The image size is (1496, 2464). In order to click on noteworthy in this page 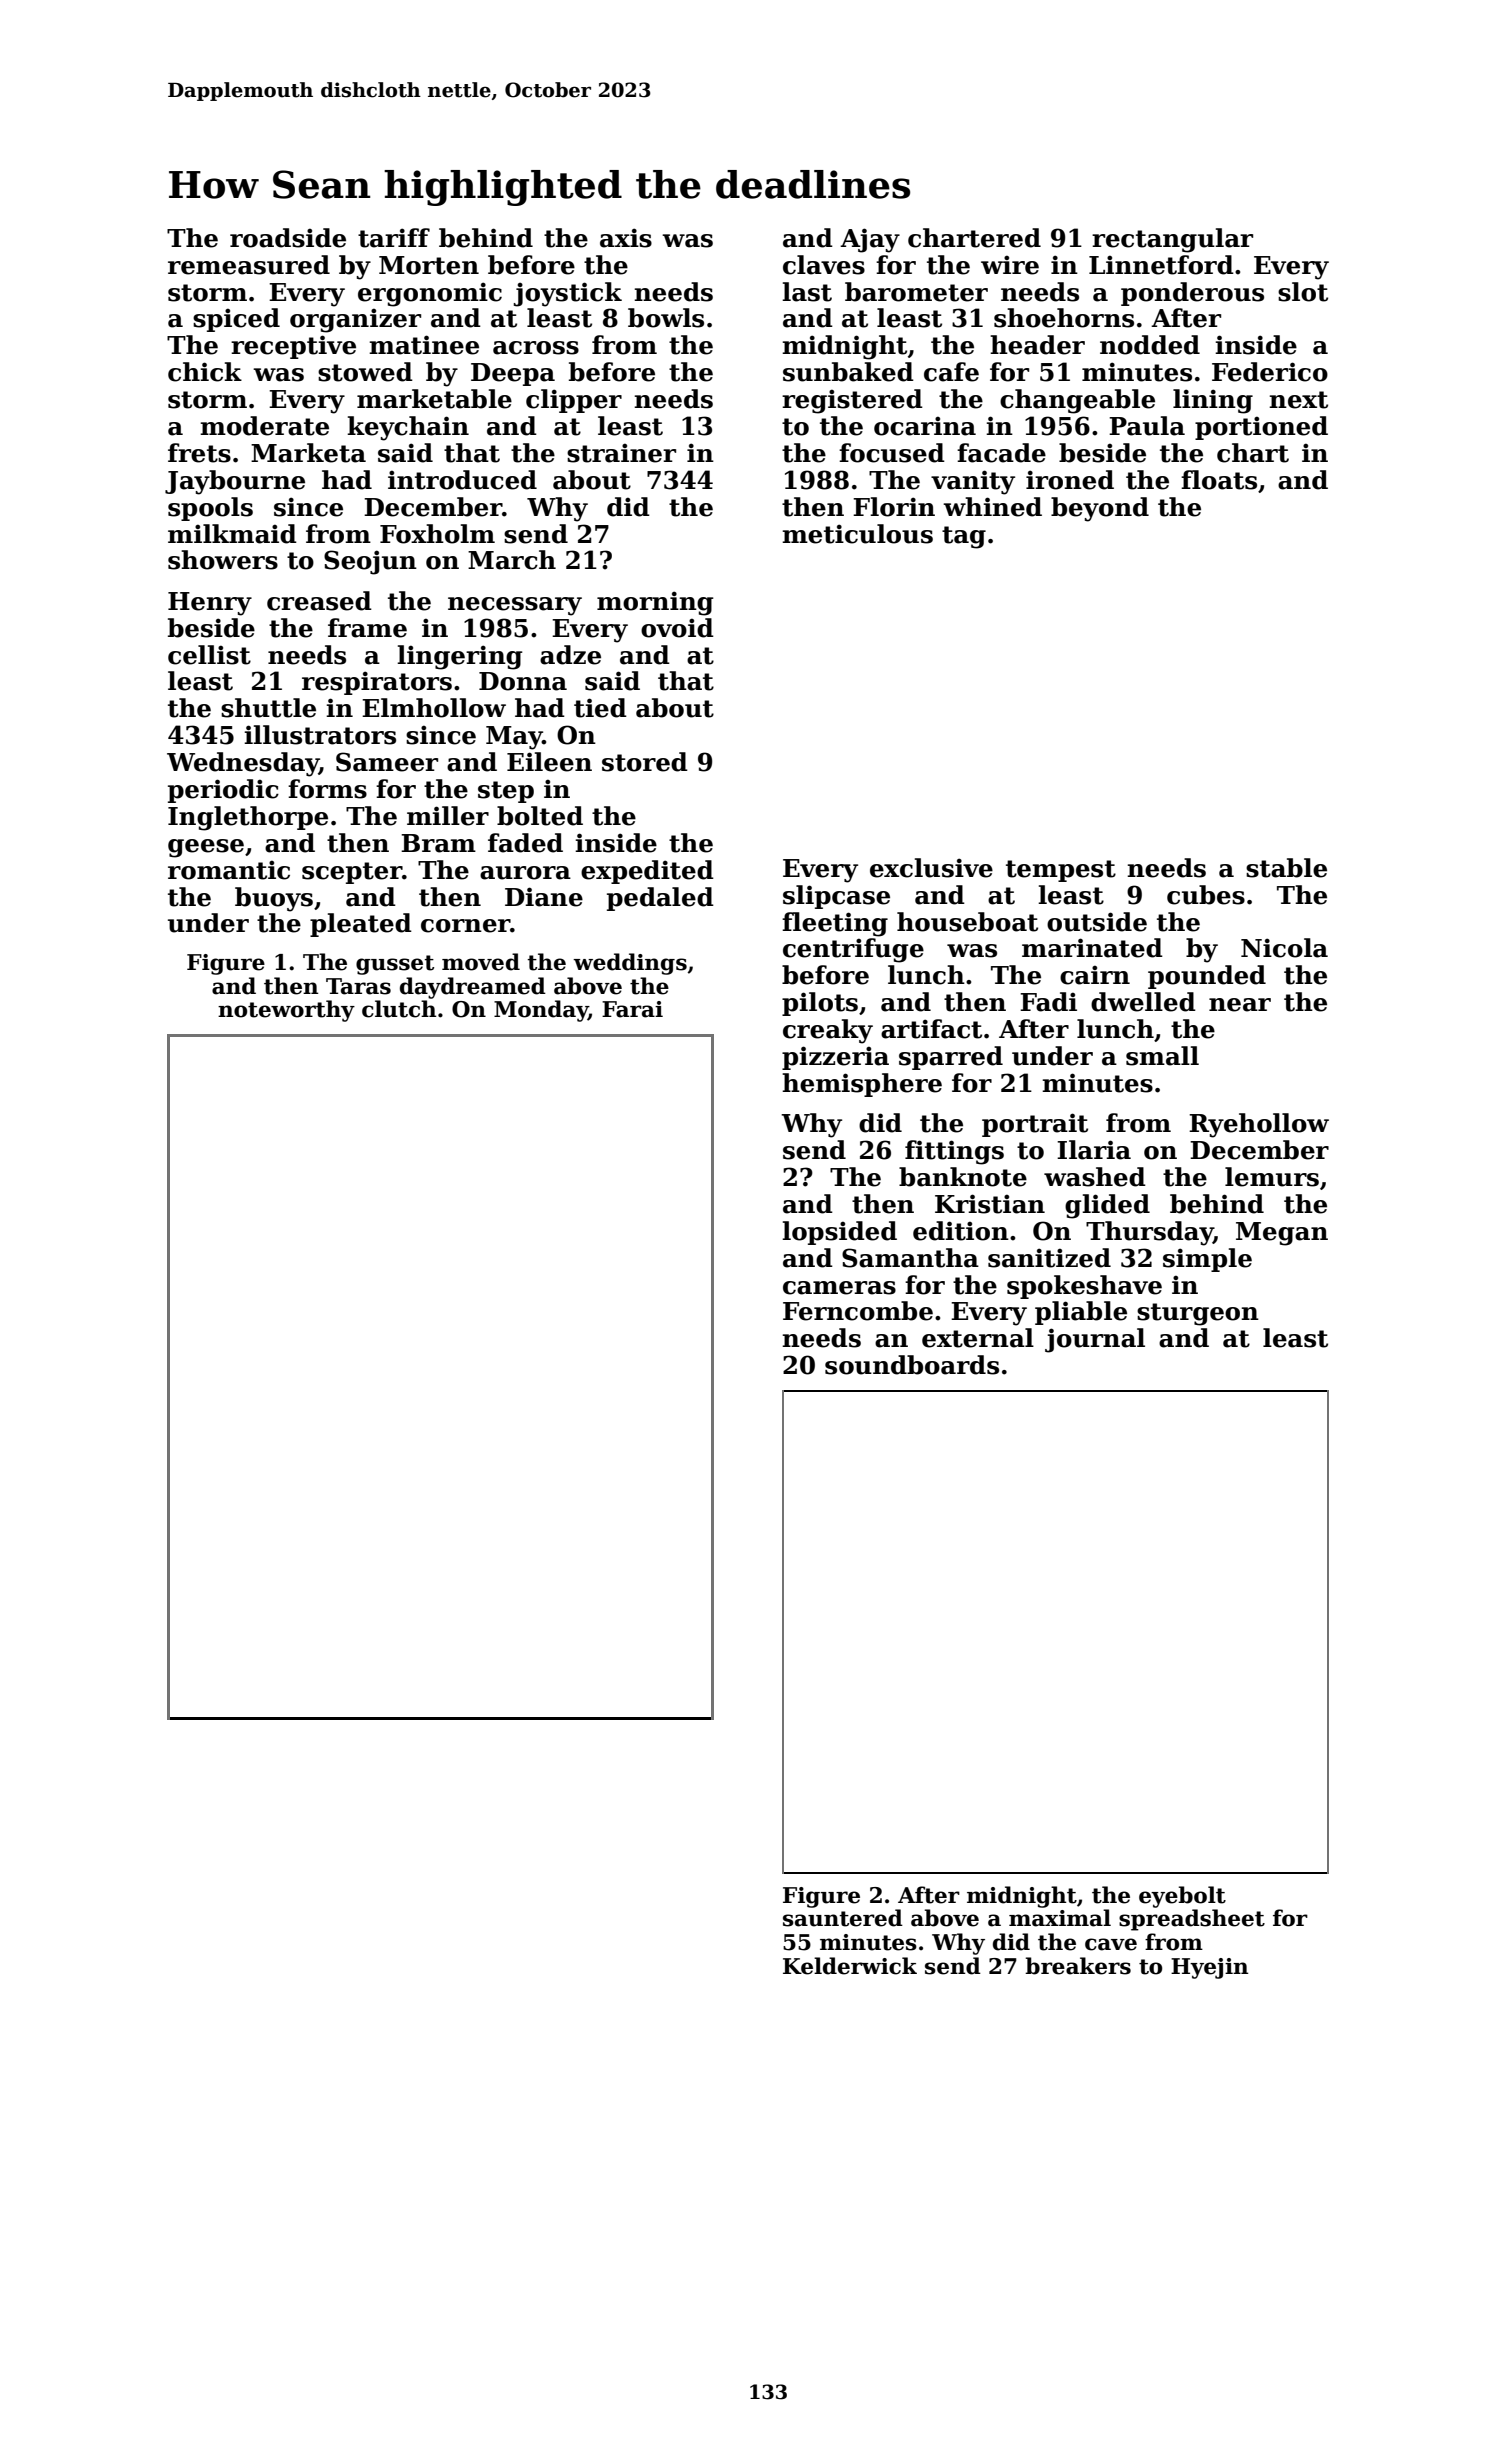, I will do `click(286, 1011)`.
